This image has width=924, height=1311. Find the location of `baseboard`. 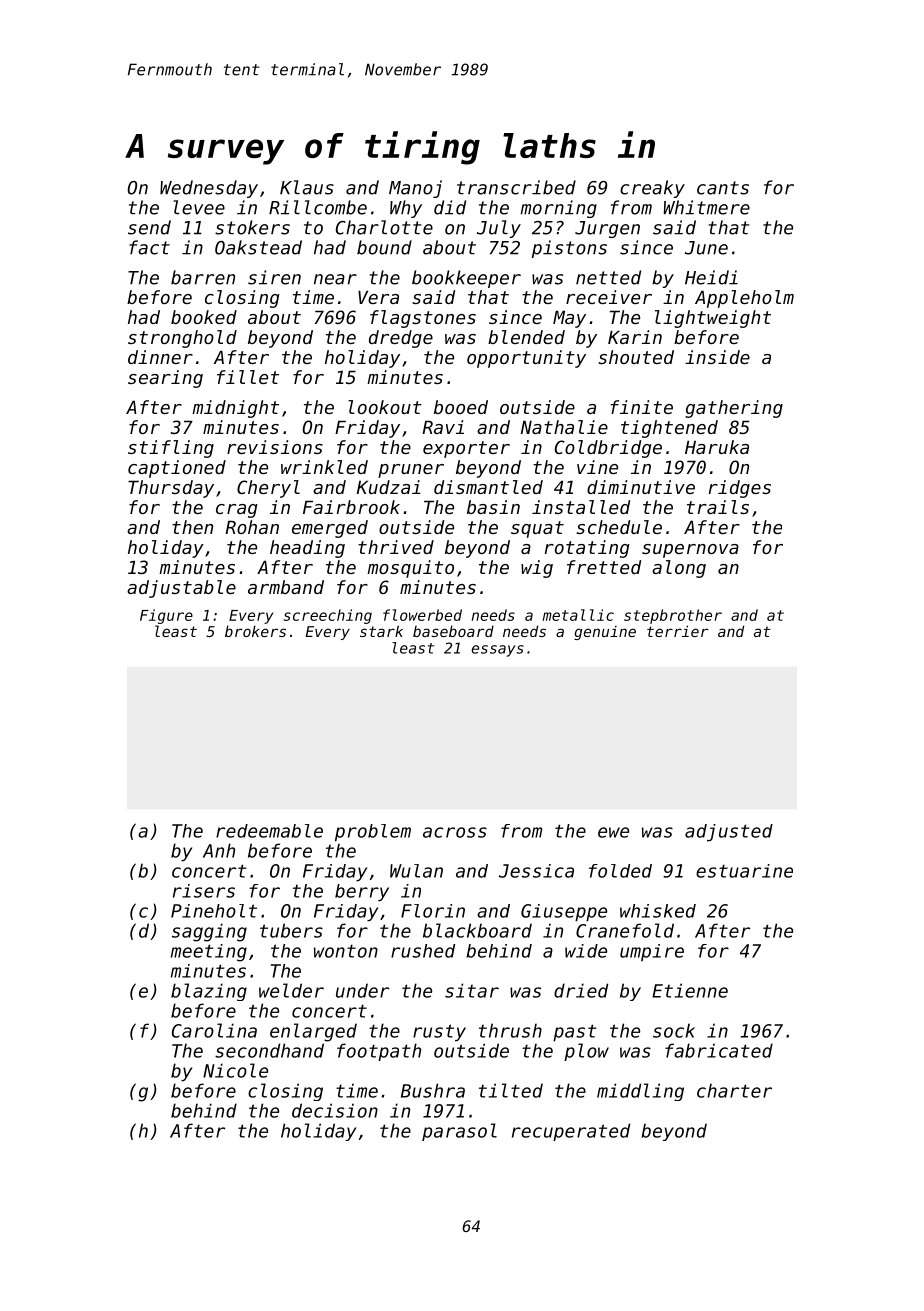

baseboard is located at coordinates (453, 631).
